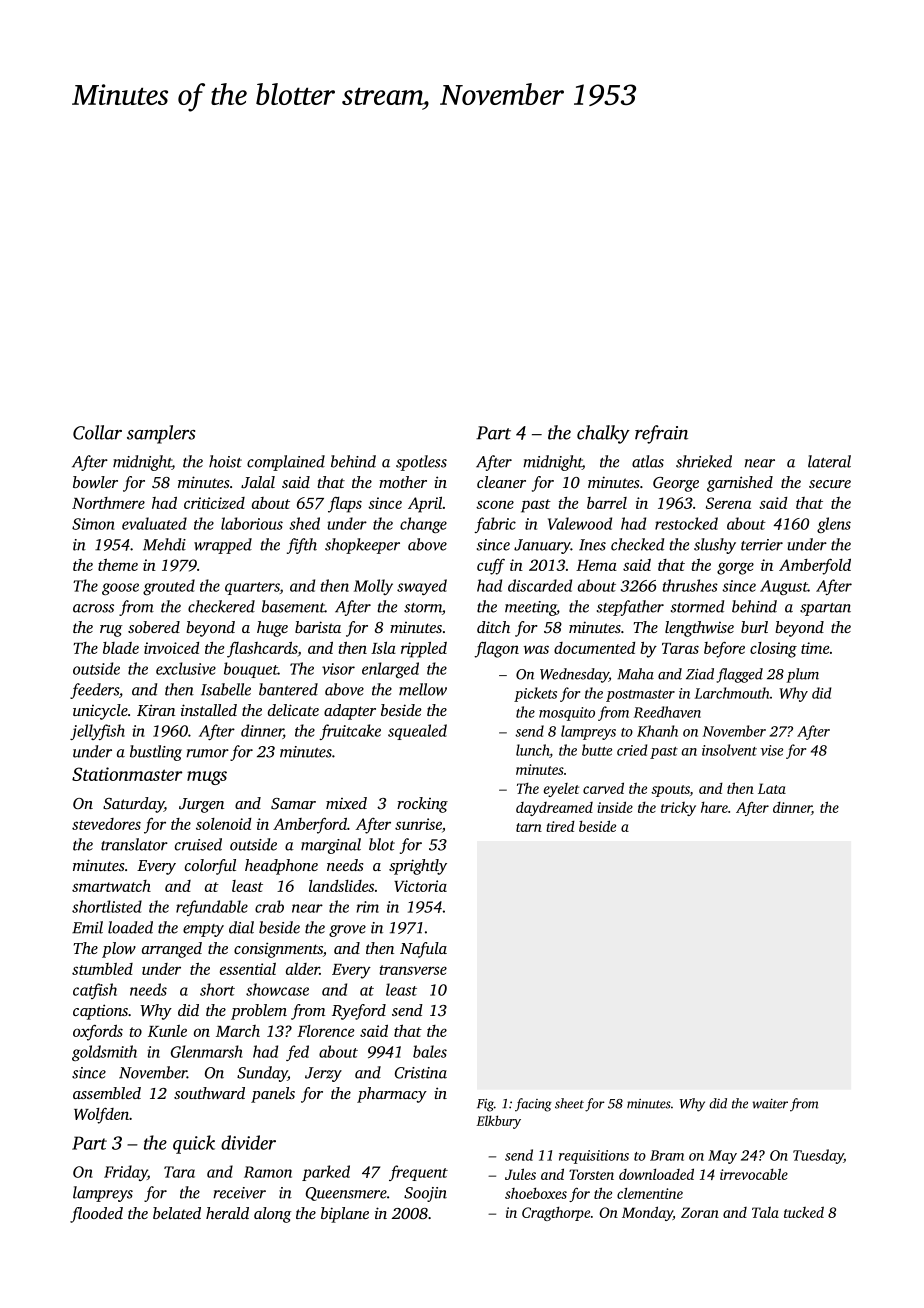 The image size is (924, 1308). I want to click on parked, so click(326, 1173).
